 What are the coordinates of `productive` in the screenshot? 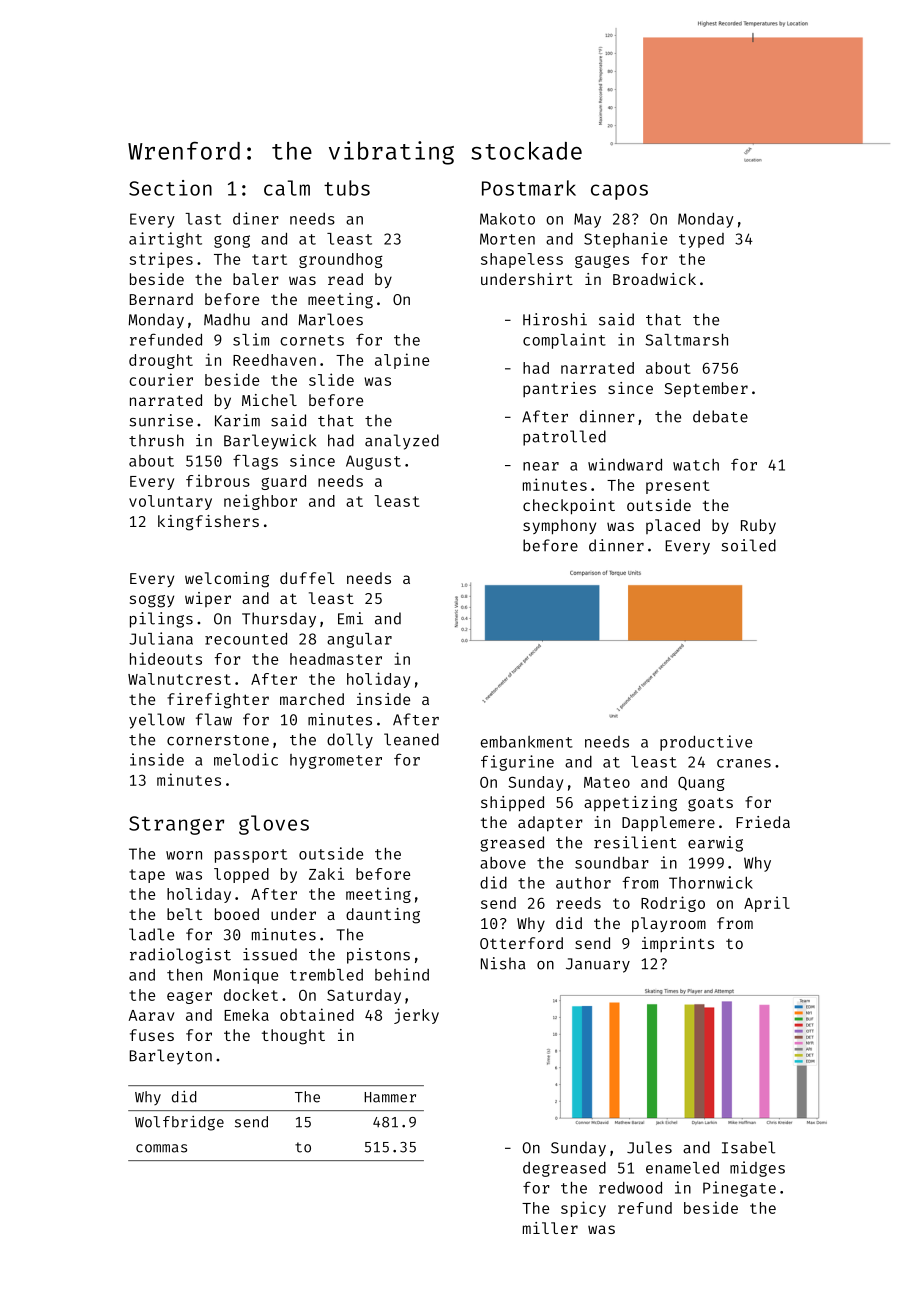 It's located at (706, 743).
